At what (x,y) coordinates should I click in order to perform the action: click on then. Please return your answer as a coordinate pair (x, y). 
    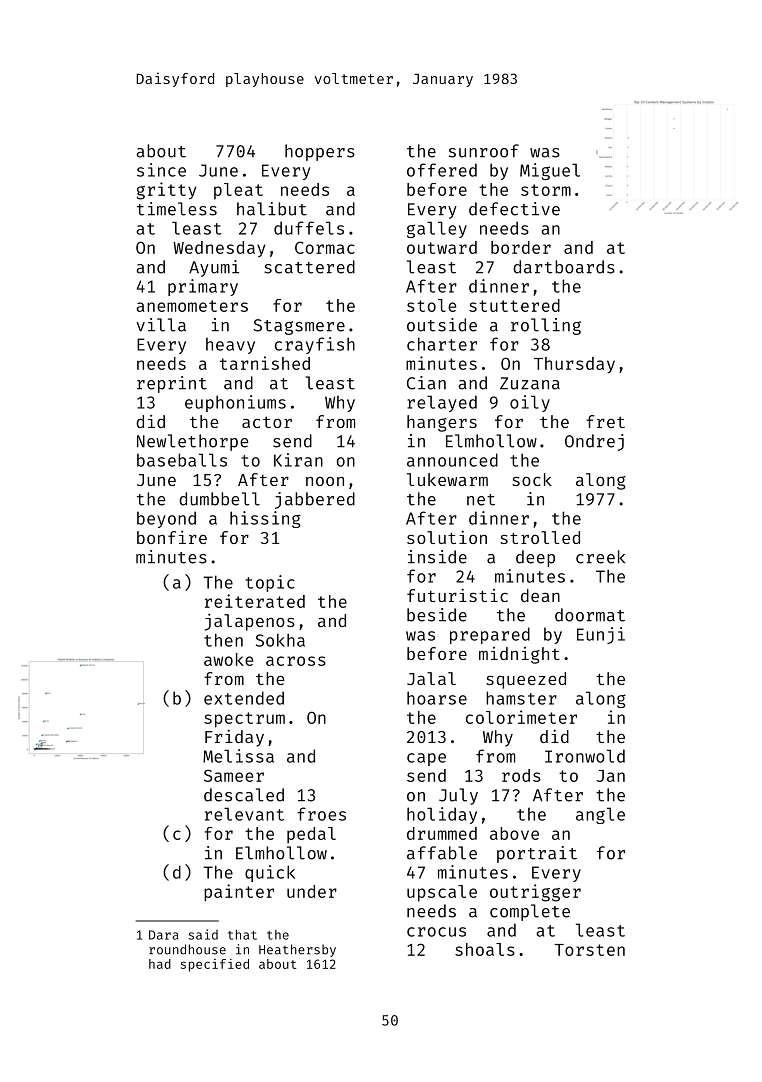
    Looking at the image, I should click on (223, 640).
